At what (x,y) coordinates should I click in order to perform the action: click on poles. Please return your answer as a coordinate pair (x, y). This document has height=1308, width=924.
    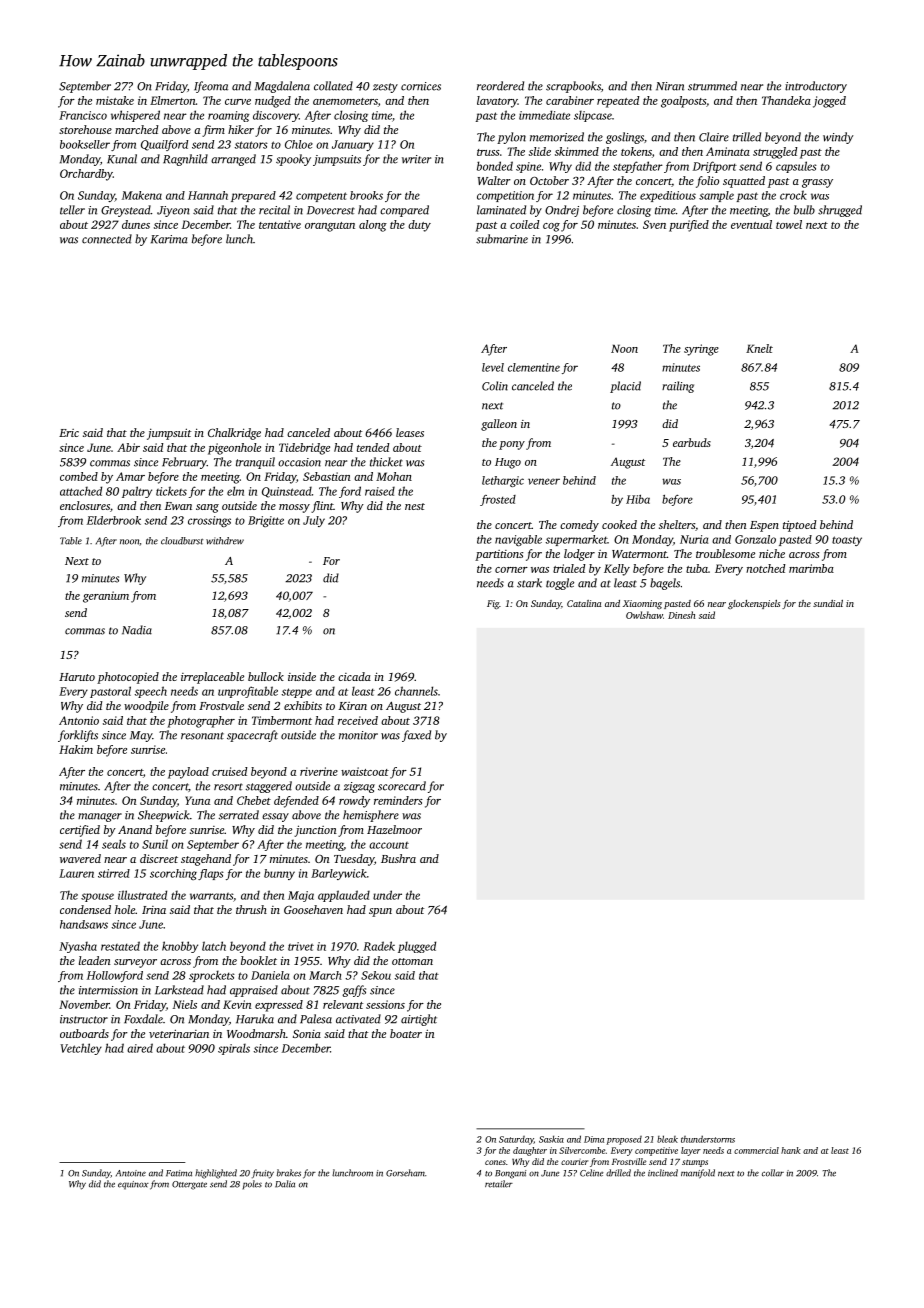
    Looking at the image, I should click on (252, 1185).
